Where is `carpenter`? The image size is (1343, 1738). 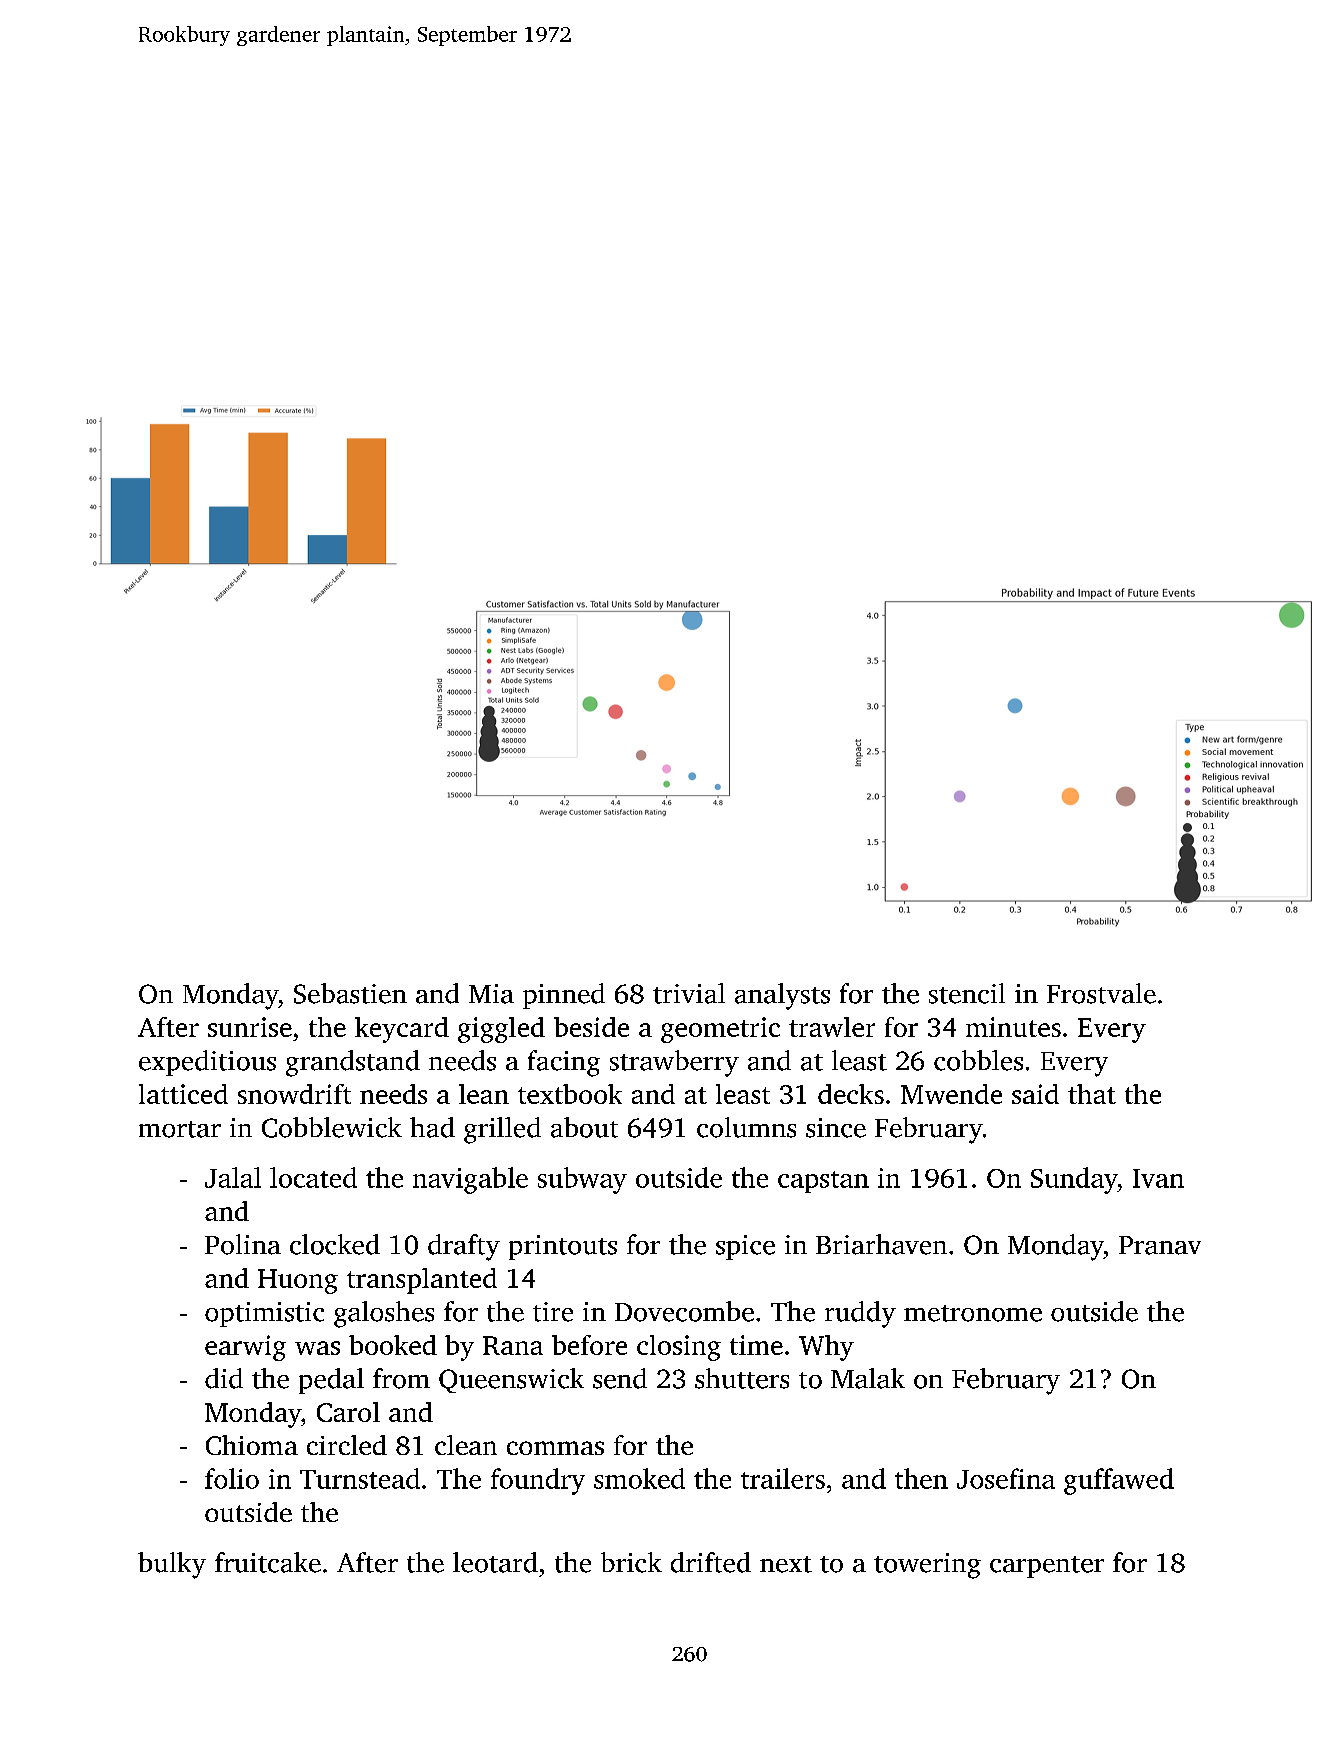
carpenter is located at coordinates (1047, 1567).
